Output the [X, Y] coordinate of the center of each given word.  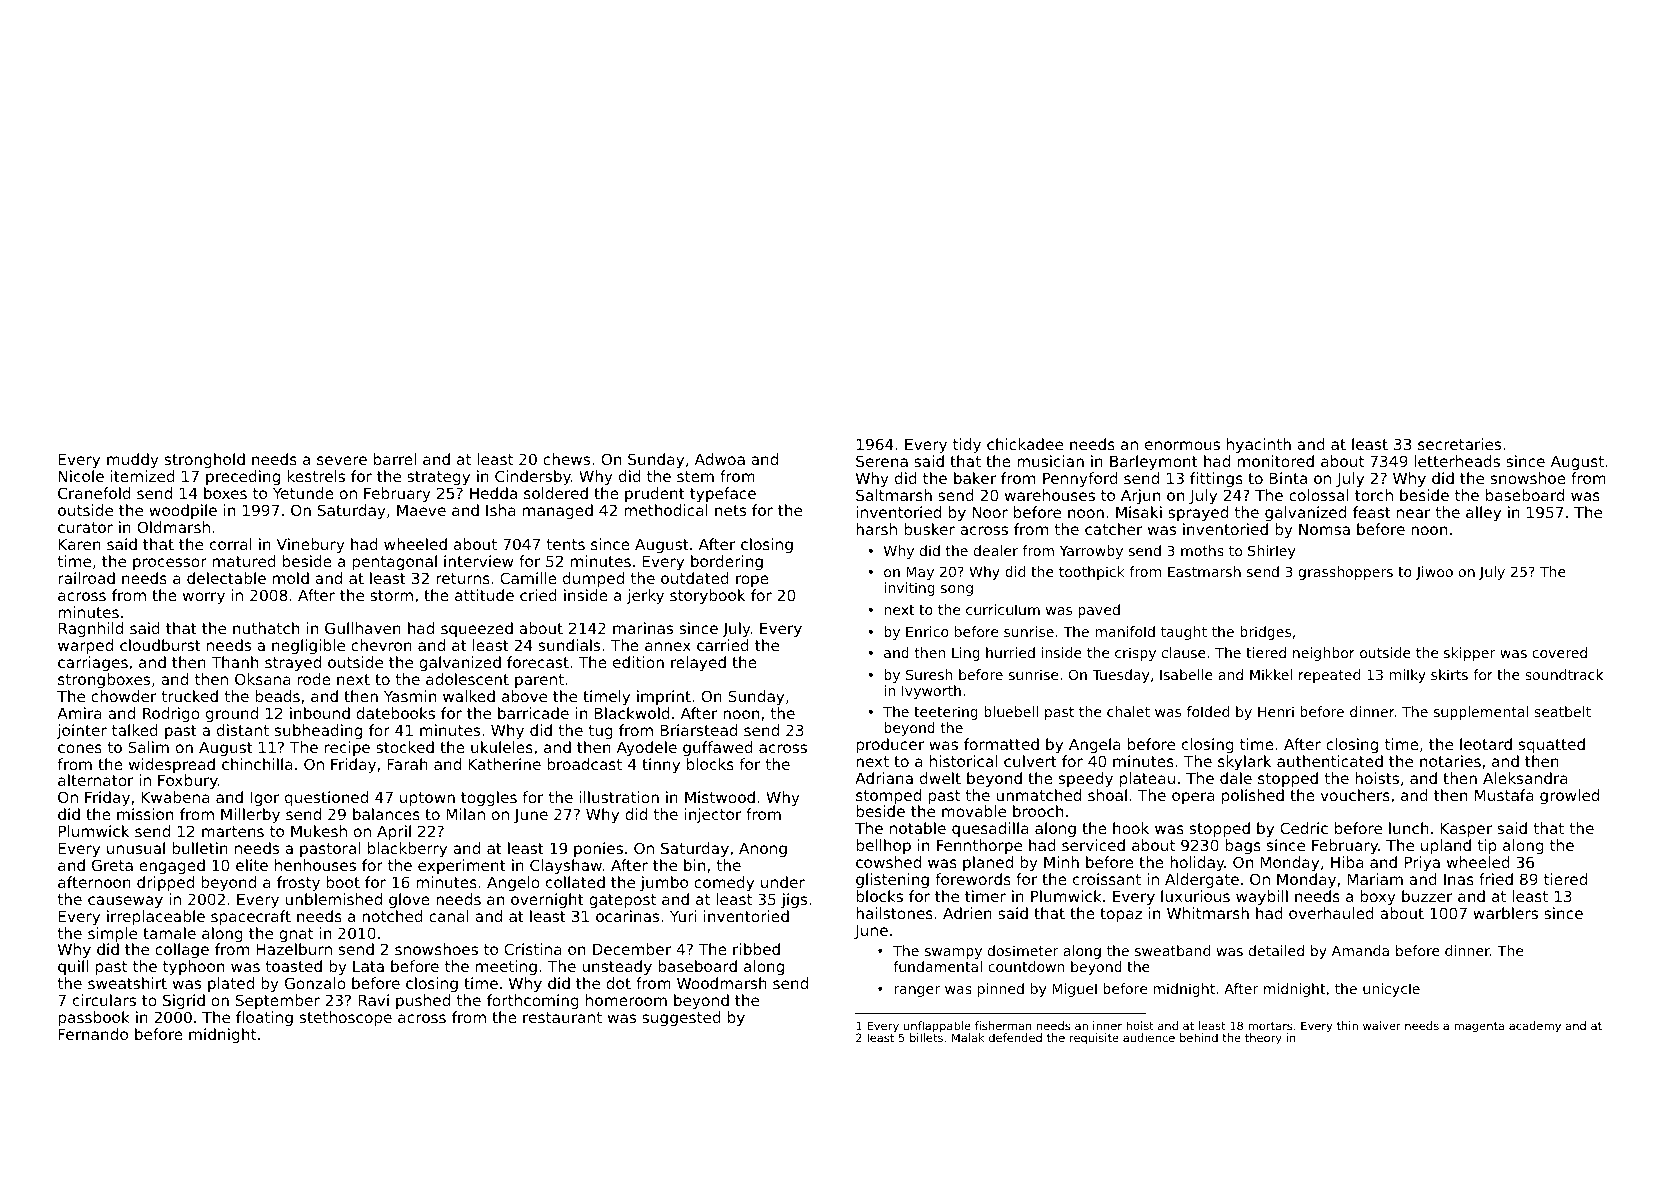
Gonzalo [315, 983]
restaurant [562, 1017]
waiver [1382, 1025]
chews [566, 459]
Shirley [1271, 552]
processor [170, 564]
